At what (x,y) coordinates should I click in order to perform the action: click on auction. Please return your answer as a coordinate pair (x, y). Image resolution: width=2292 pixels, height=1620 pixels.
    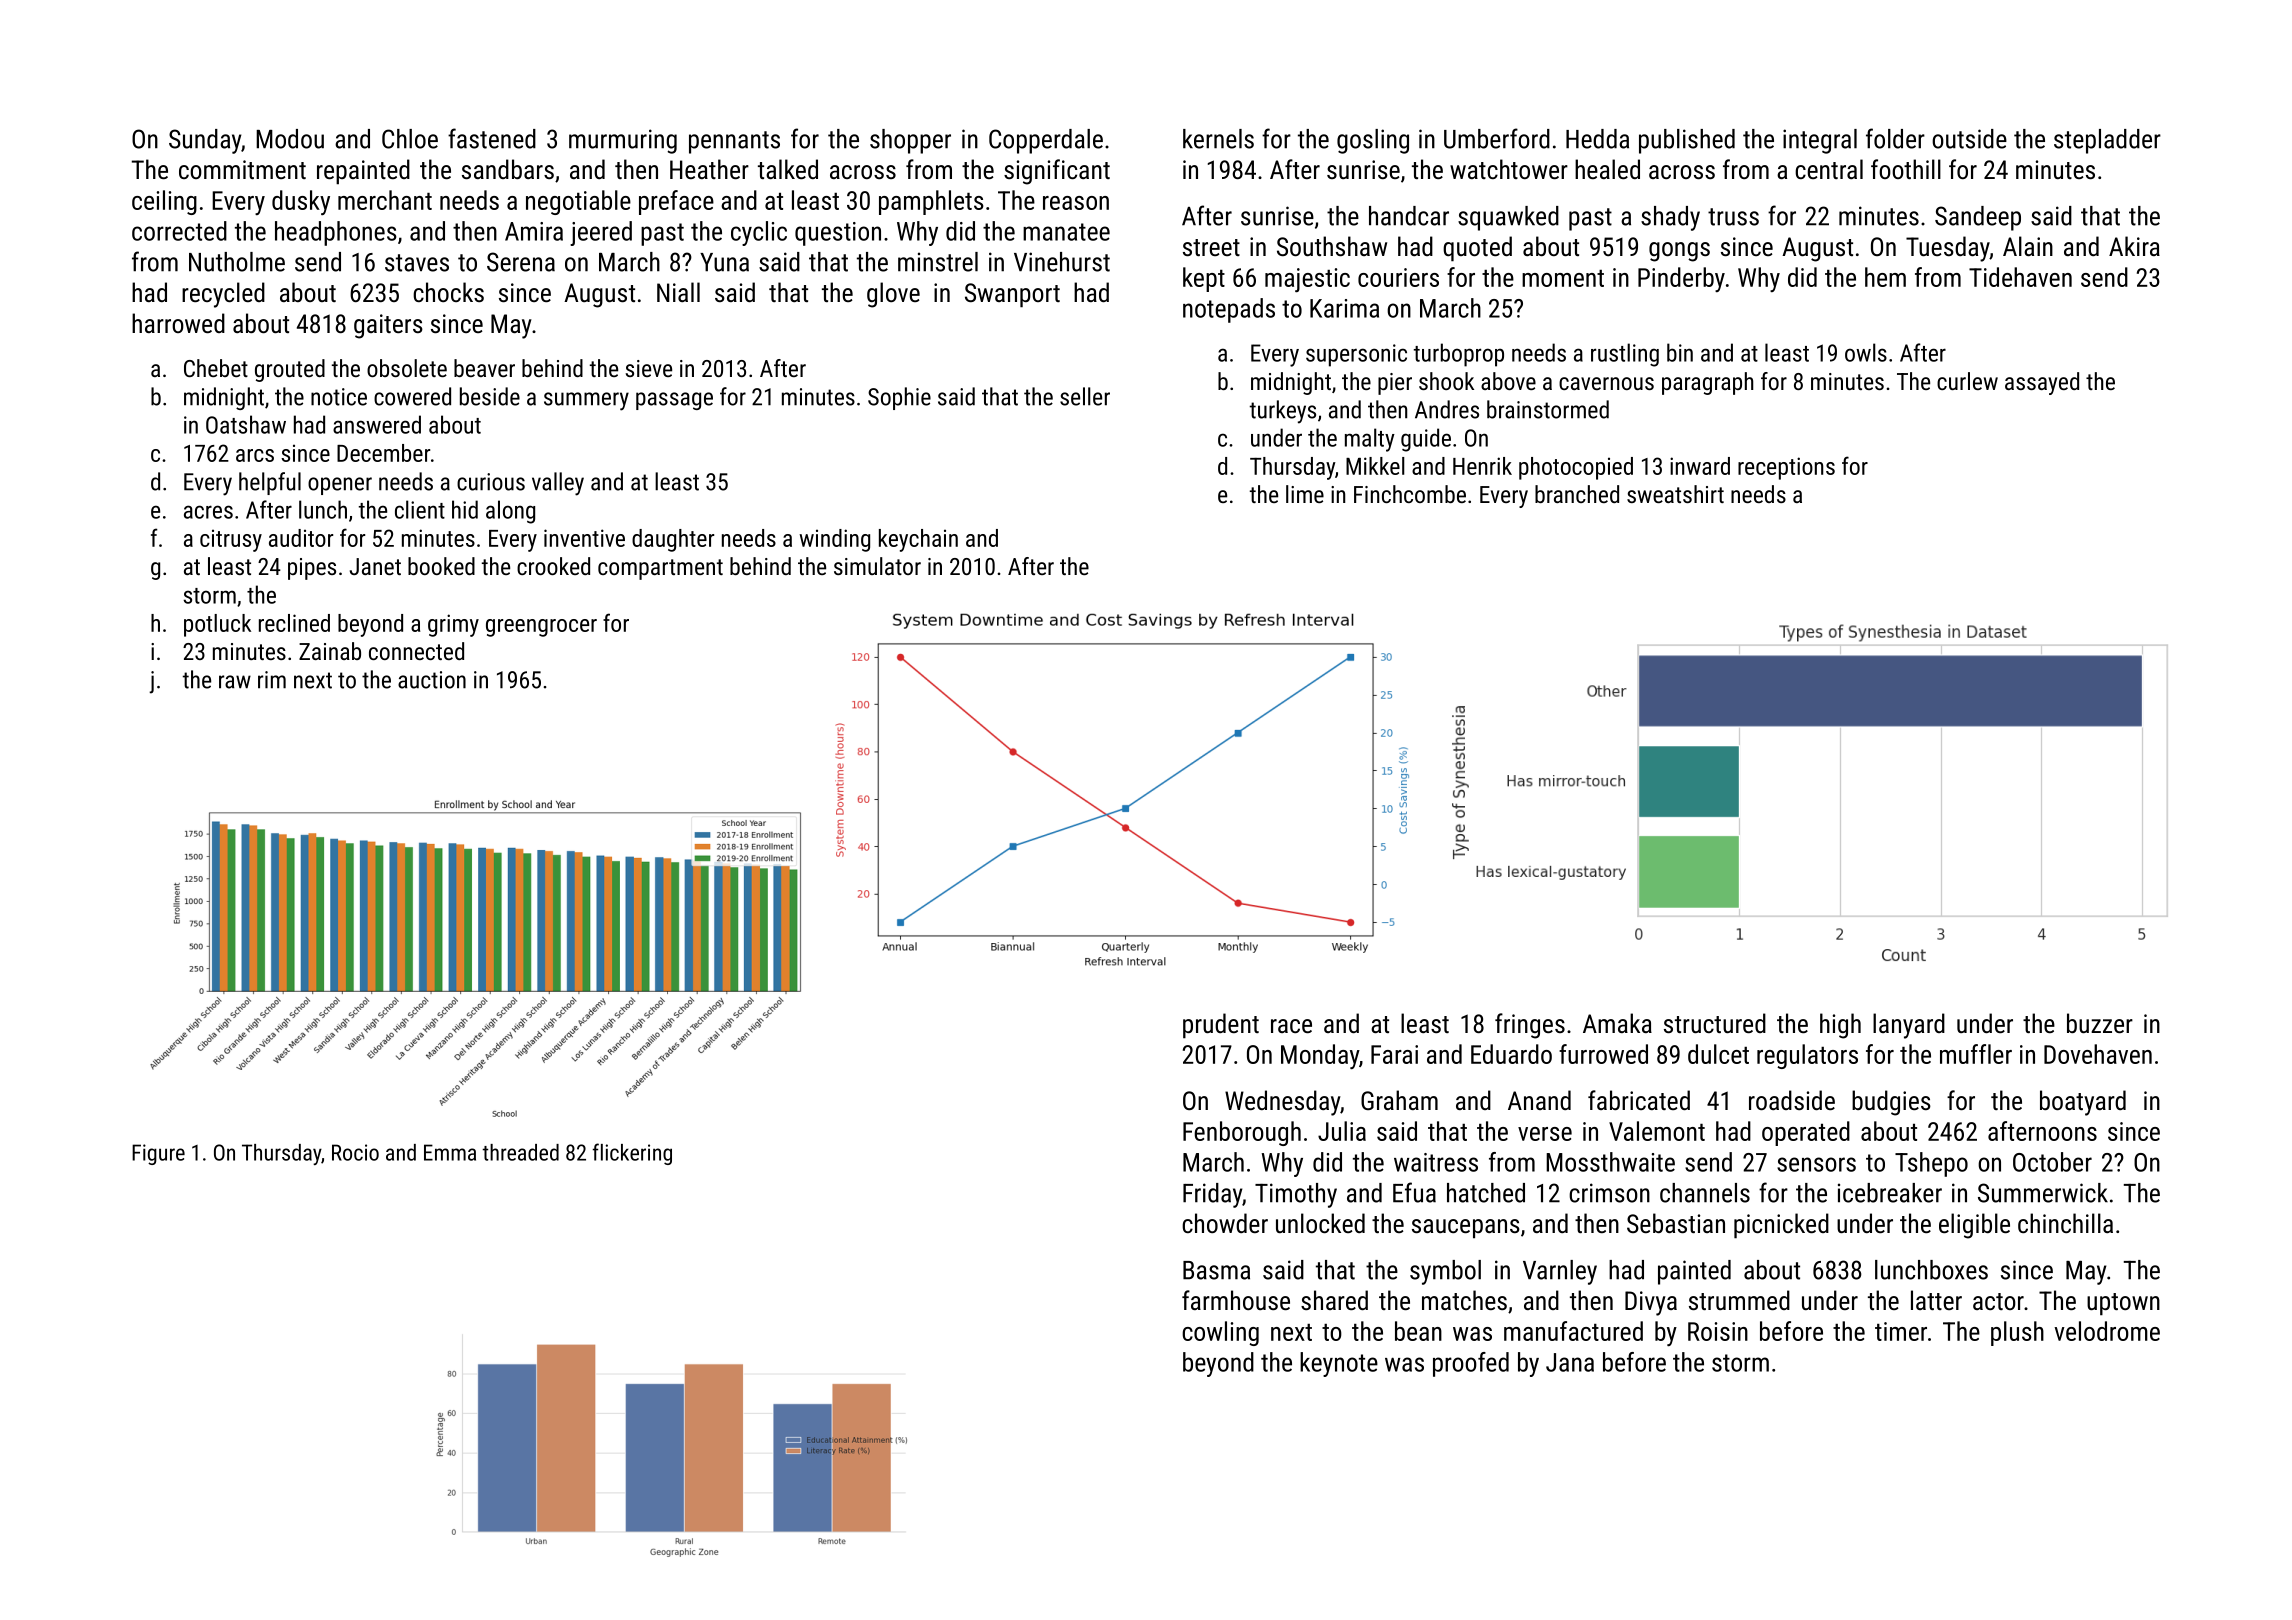
    Looking at the image, I should click on (432, 680).
